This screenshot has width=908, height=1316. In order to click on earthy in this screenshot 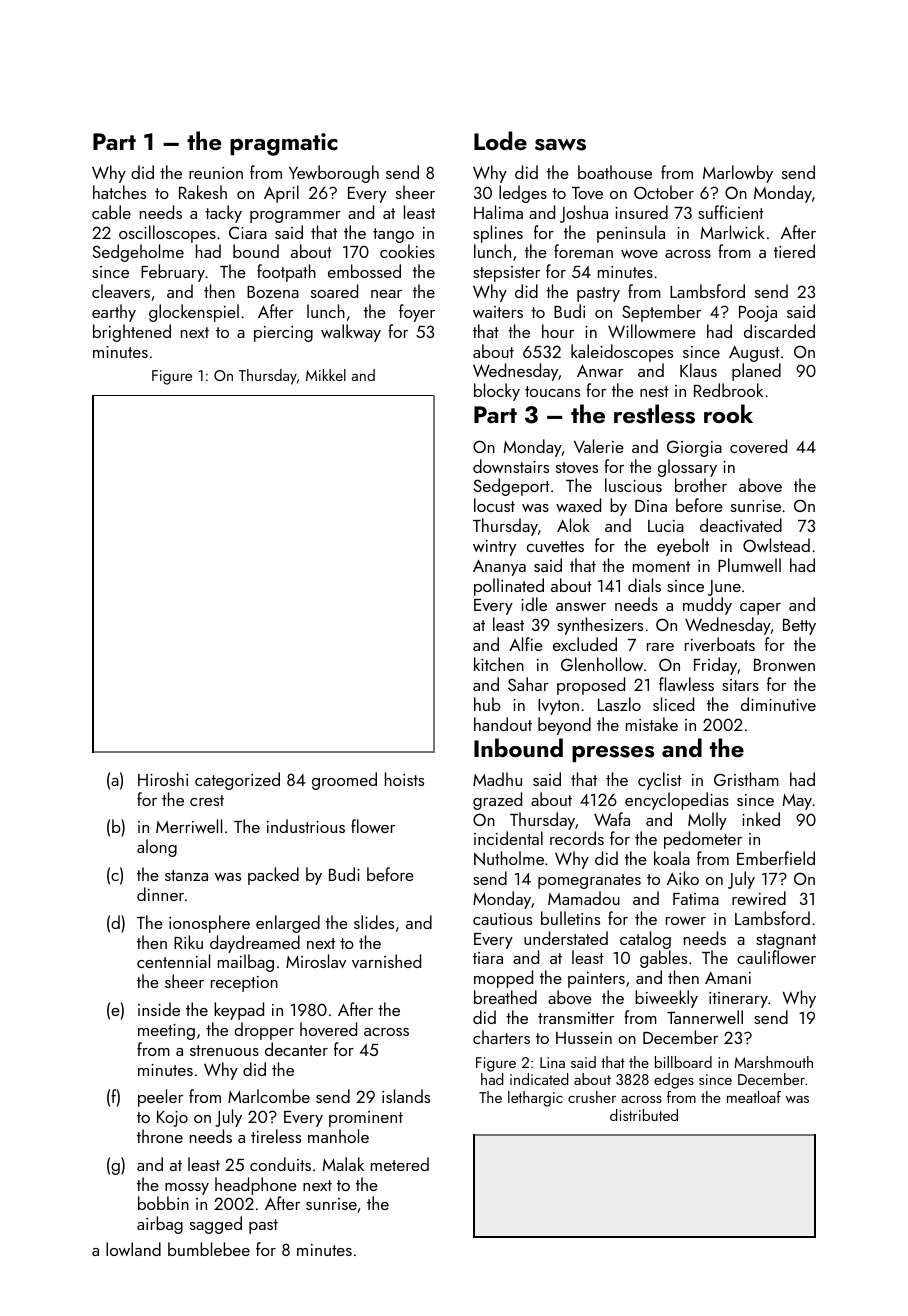, I will do `click(114, 313)`.
